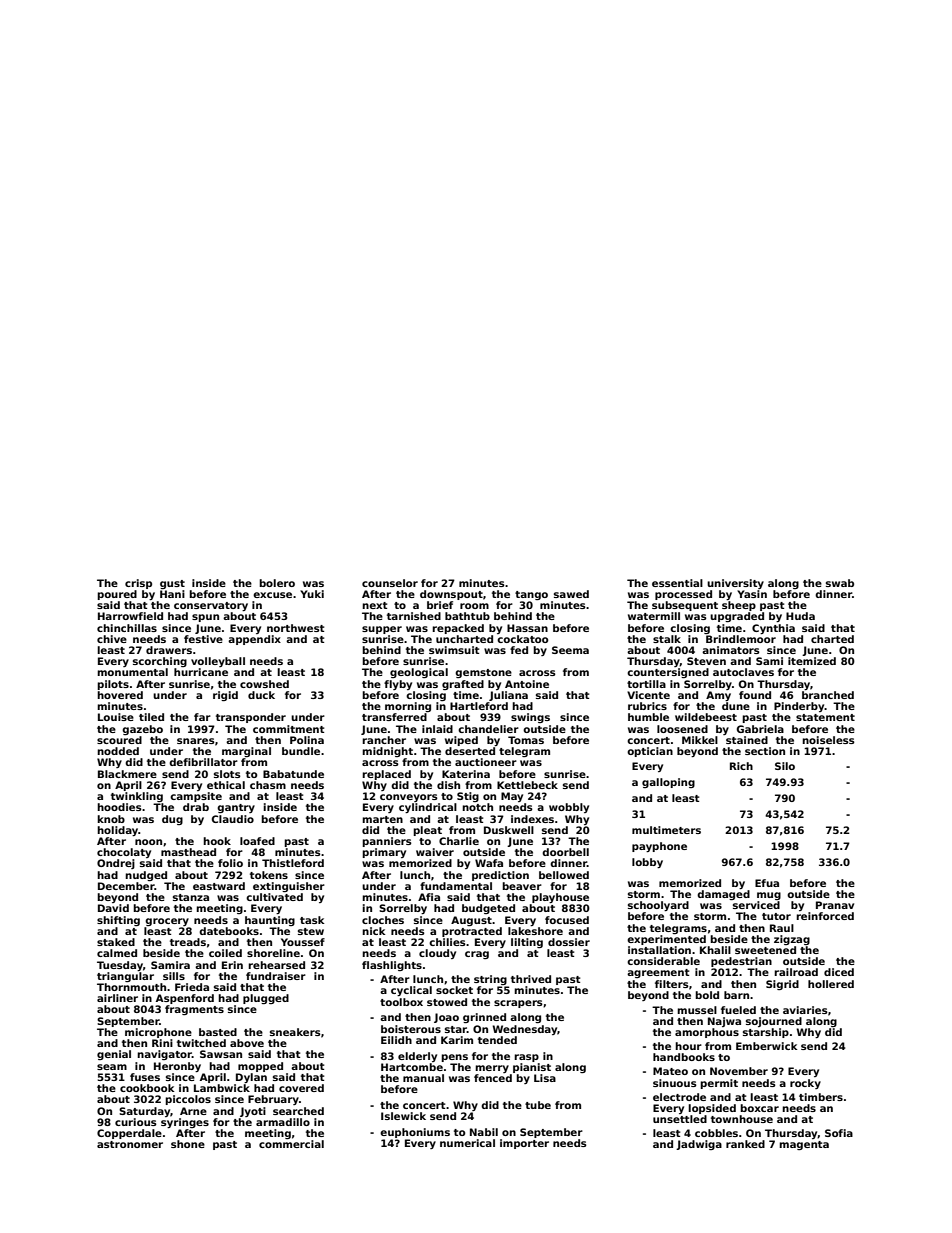  I want to click on Khalil, so click(715, 950).
